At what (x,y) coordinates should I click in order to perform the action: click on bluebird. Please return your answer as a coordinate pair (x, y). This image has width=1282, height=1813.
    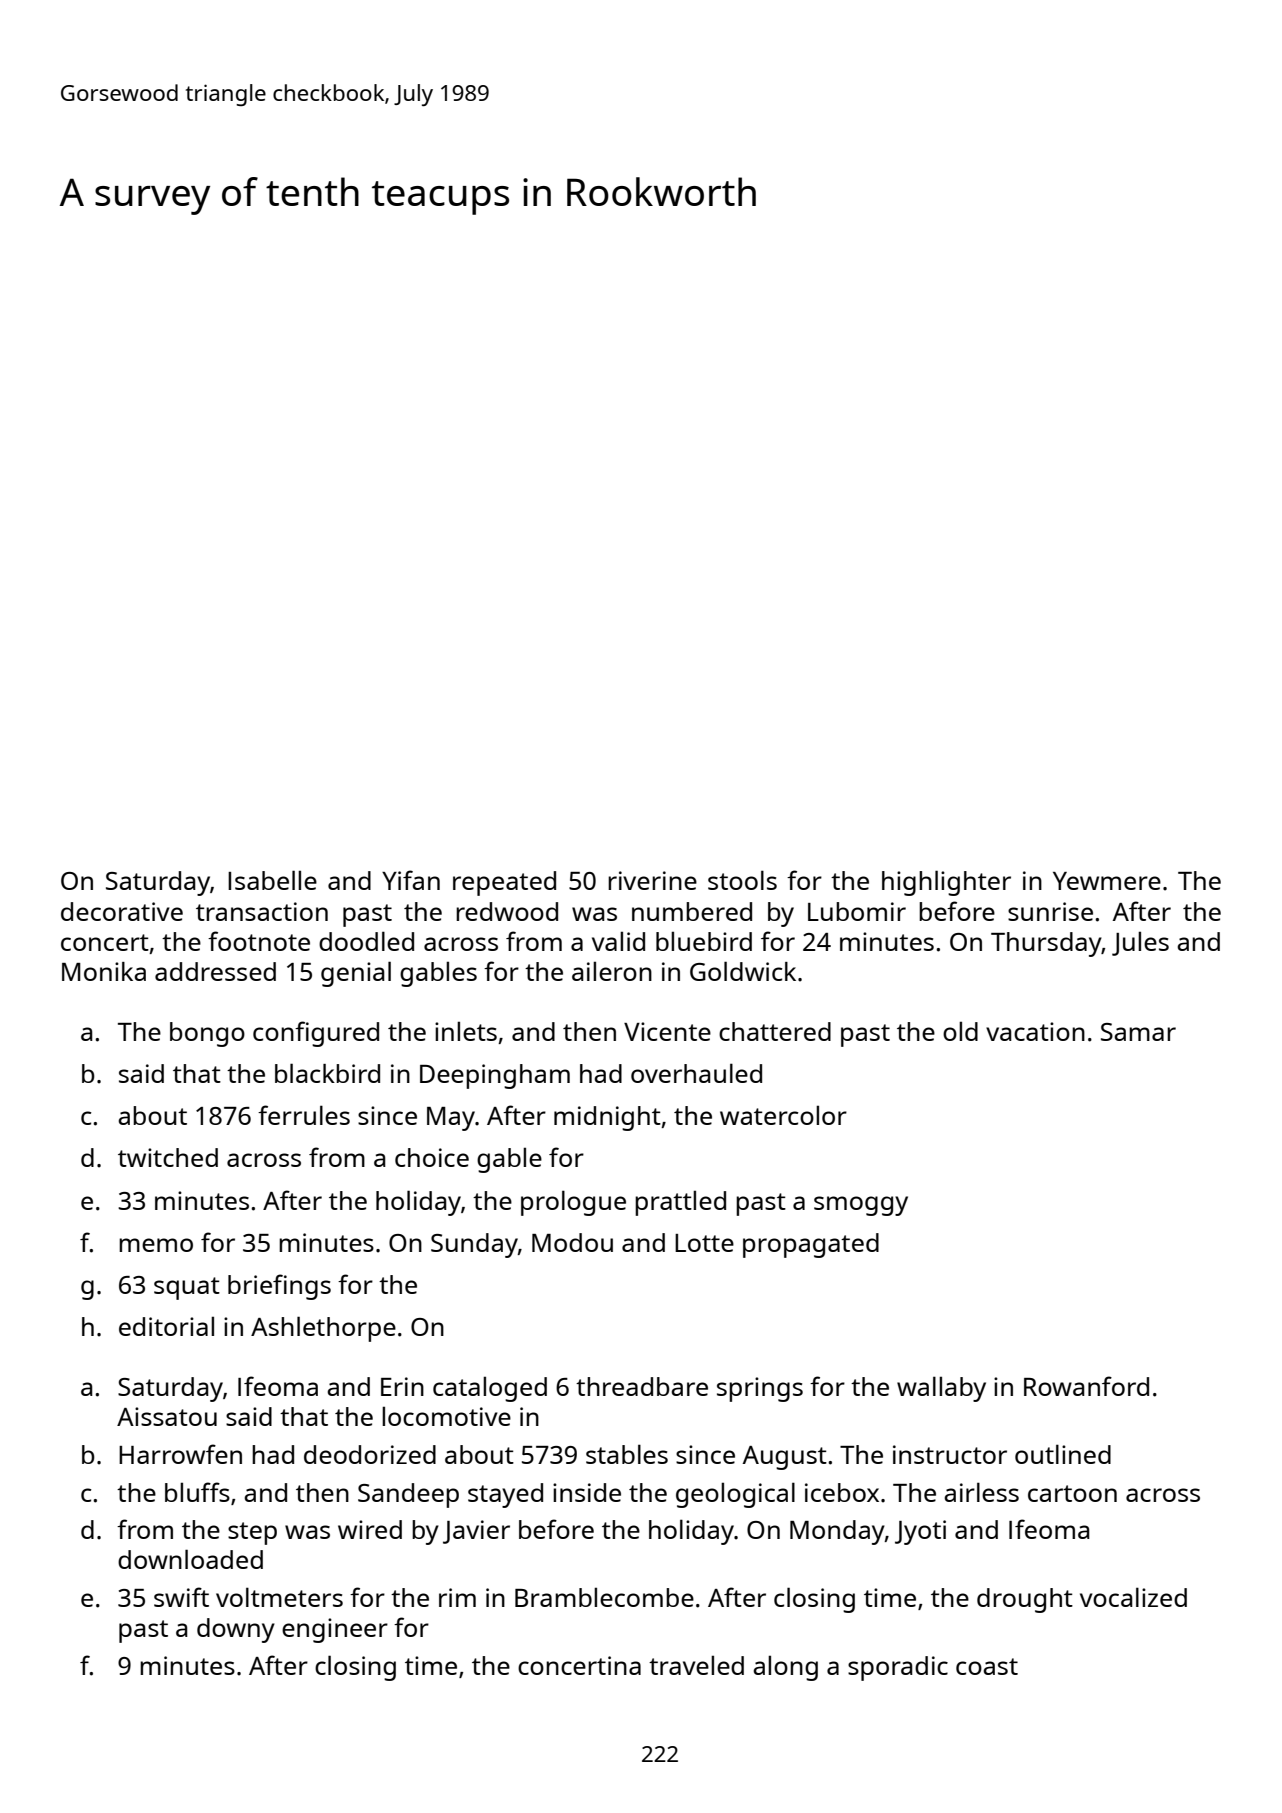
    Looking at the image, I should click on (704, 941).
